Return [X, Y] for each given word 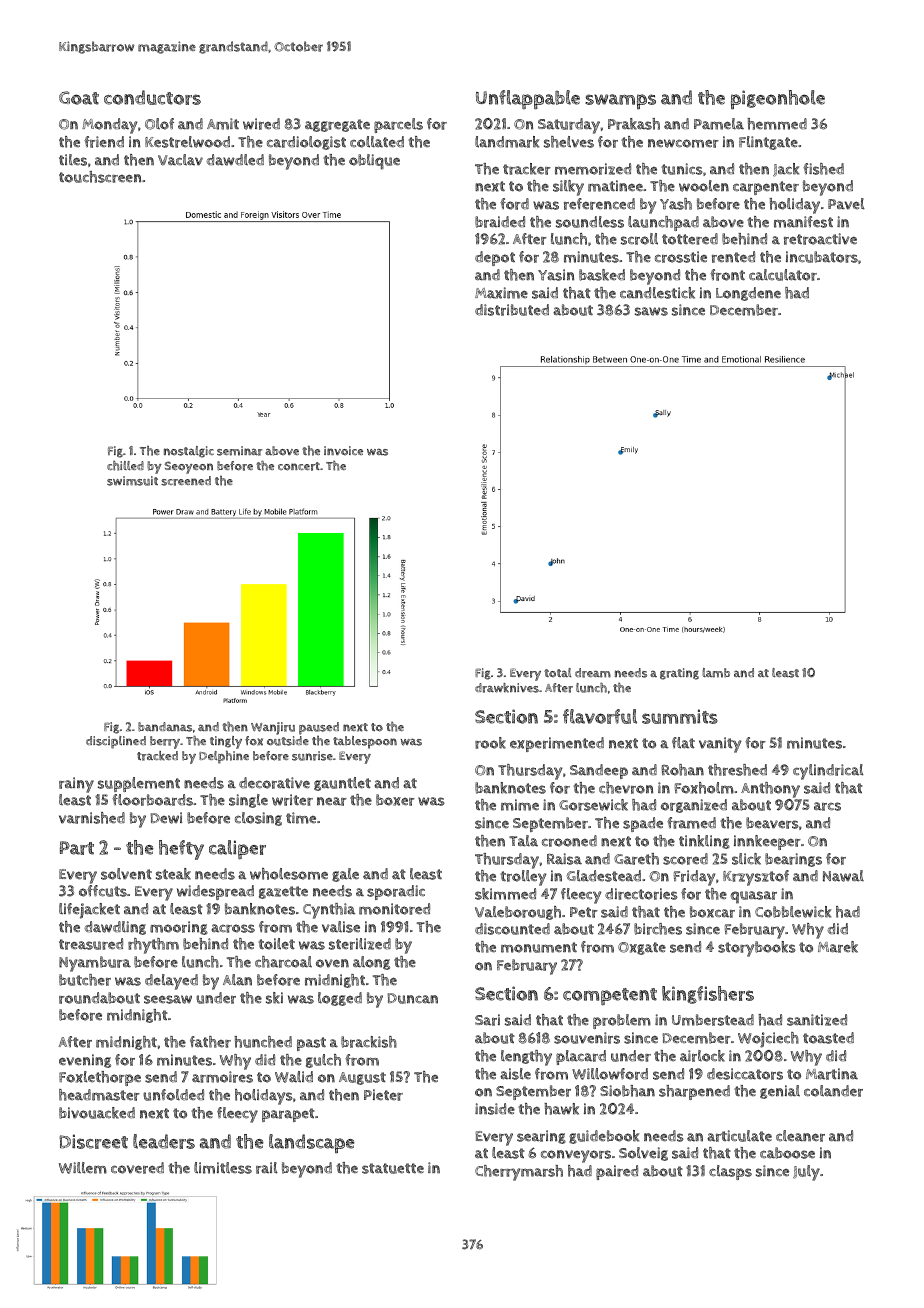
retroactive [820, 239]
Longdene [748, 294]
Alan [237, 980]
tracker [527, 169]
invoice [343, 451]
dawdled [235, 160]
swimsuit [132, 481]
